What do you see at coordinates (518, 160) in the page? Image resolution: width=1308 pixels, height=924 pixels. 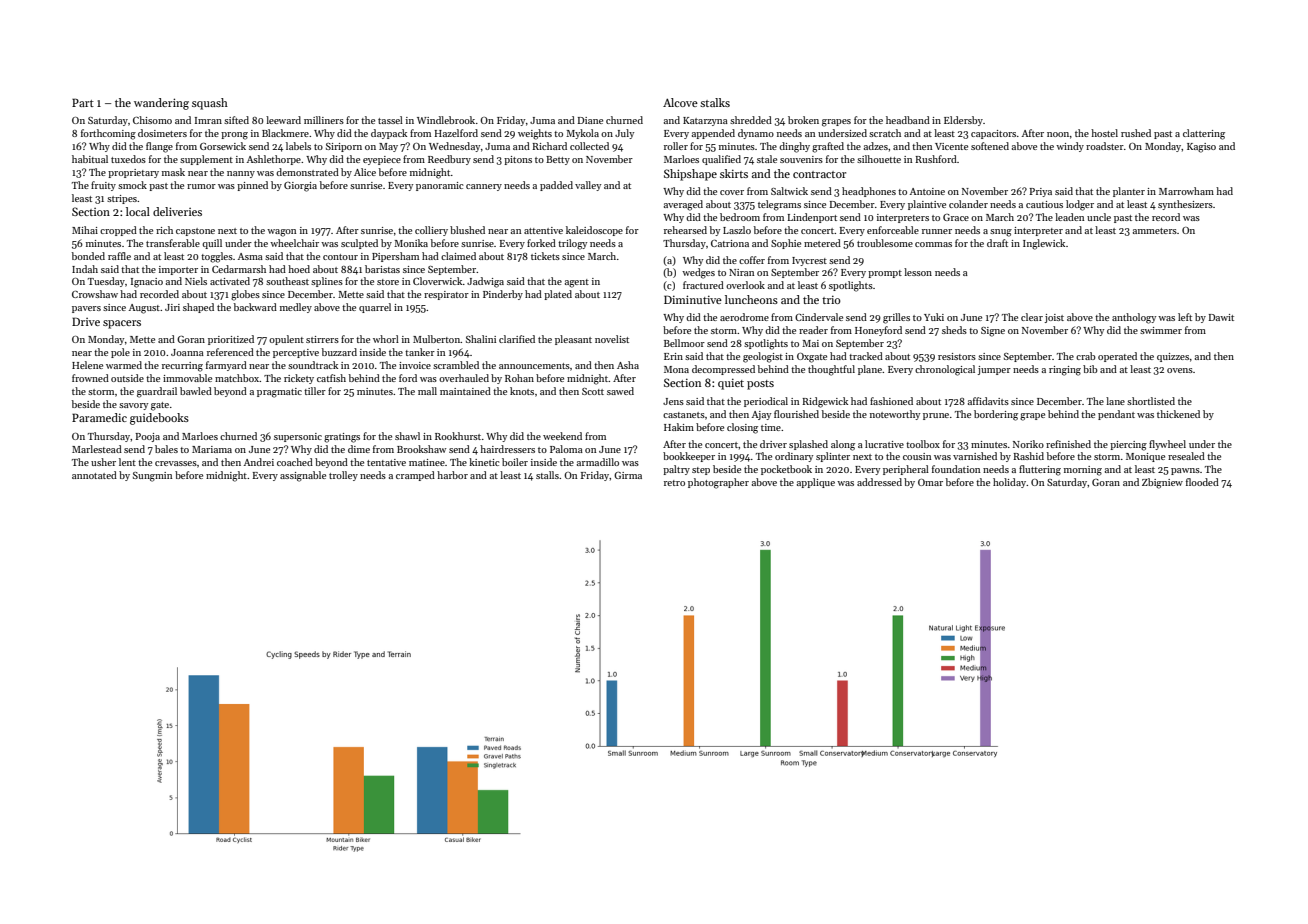 I see `pitons` at bounding box center [518, 160].
